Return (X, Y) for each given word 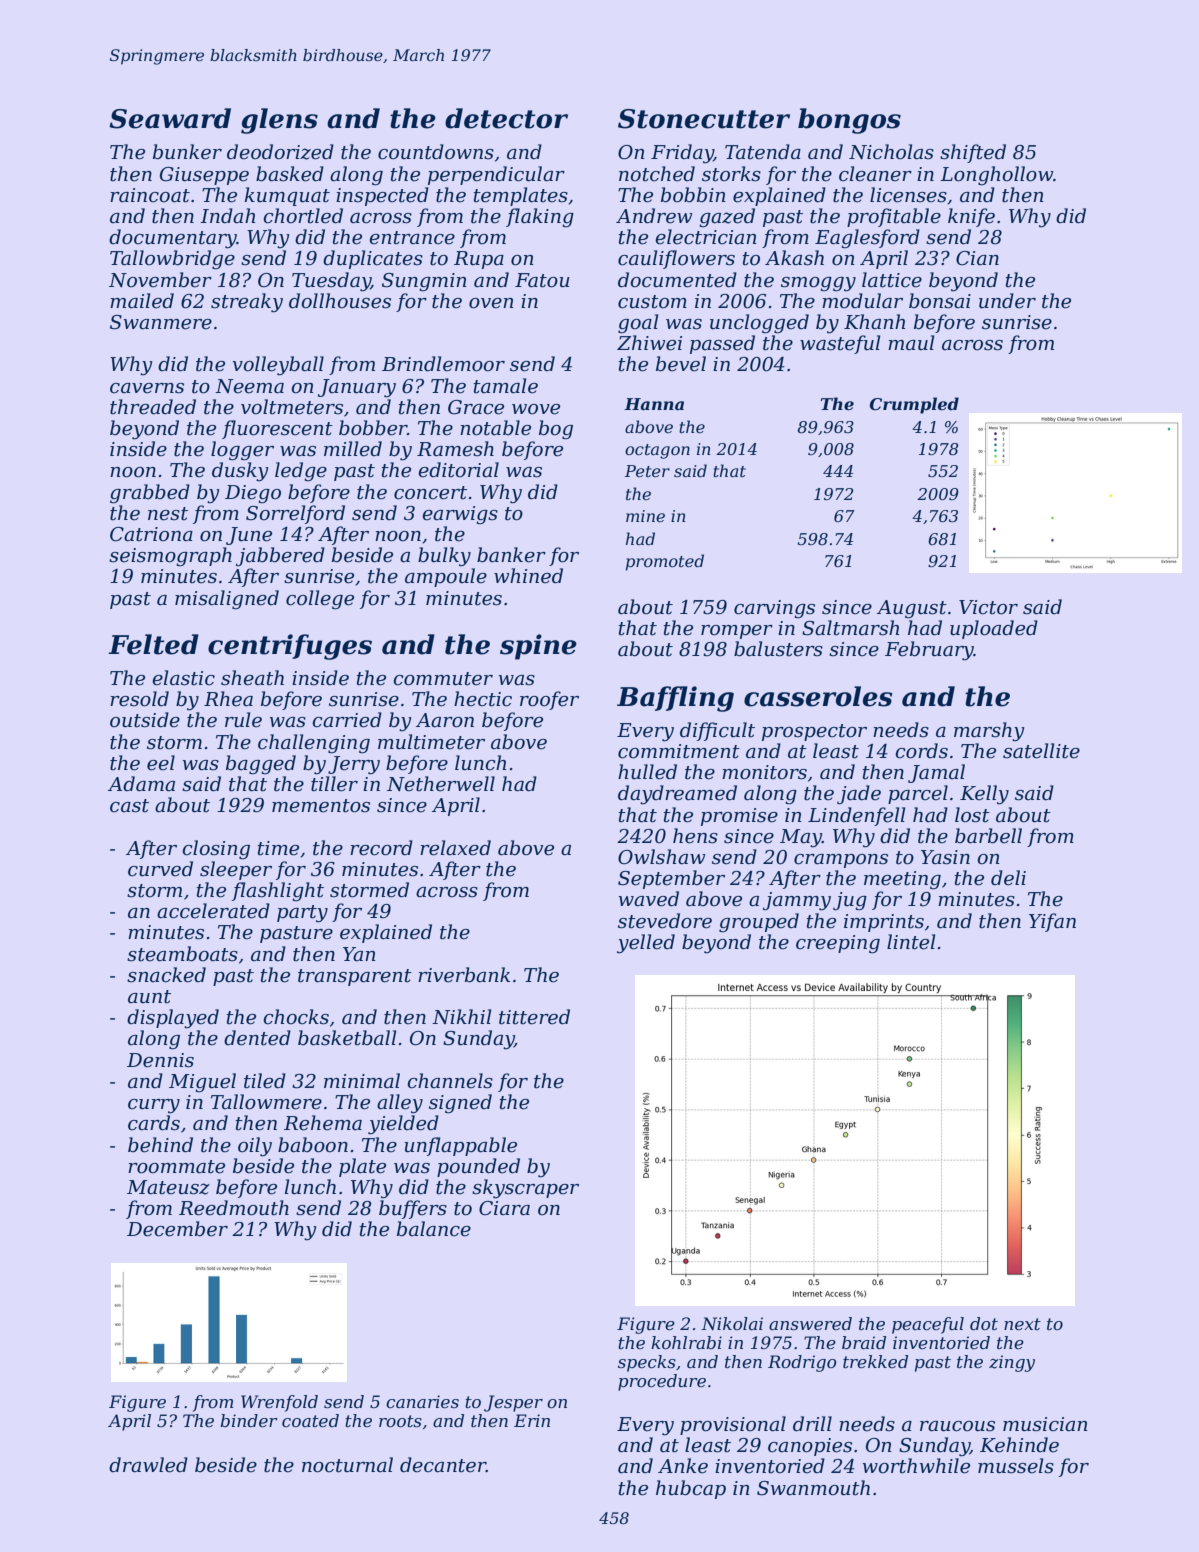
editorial (458, 470)
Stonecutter (704, 119)
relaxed (455, 848)
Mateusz (168, 1187)
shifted (973, 153)
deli (1008, 878)
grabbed (150, 494)
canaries (422, 1401)
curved (160, 869)
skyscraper (525, 1189)
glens (279, 121)
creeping (838, 944)
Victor (988, 607)
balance (434, 1229)
